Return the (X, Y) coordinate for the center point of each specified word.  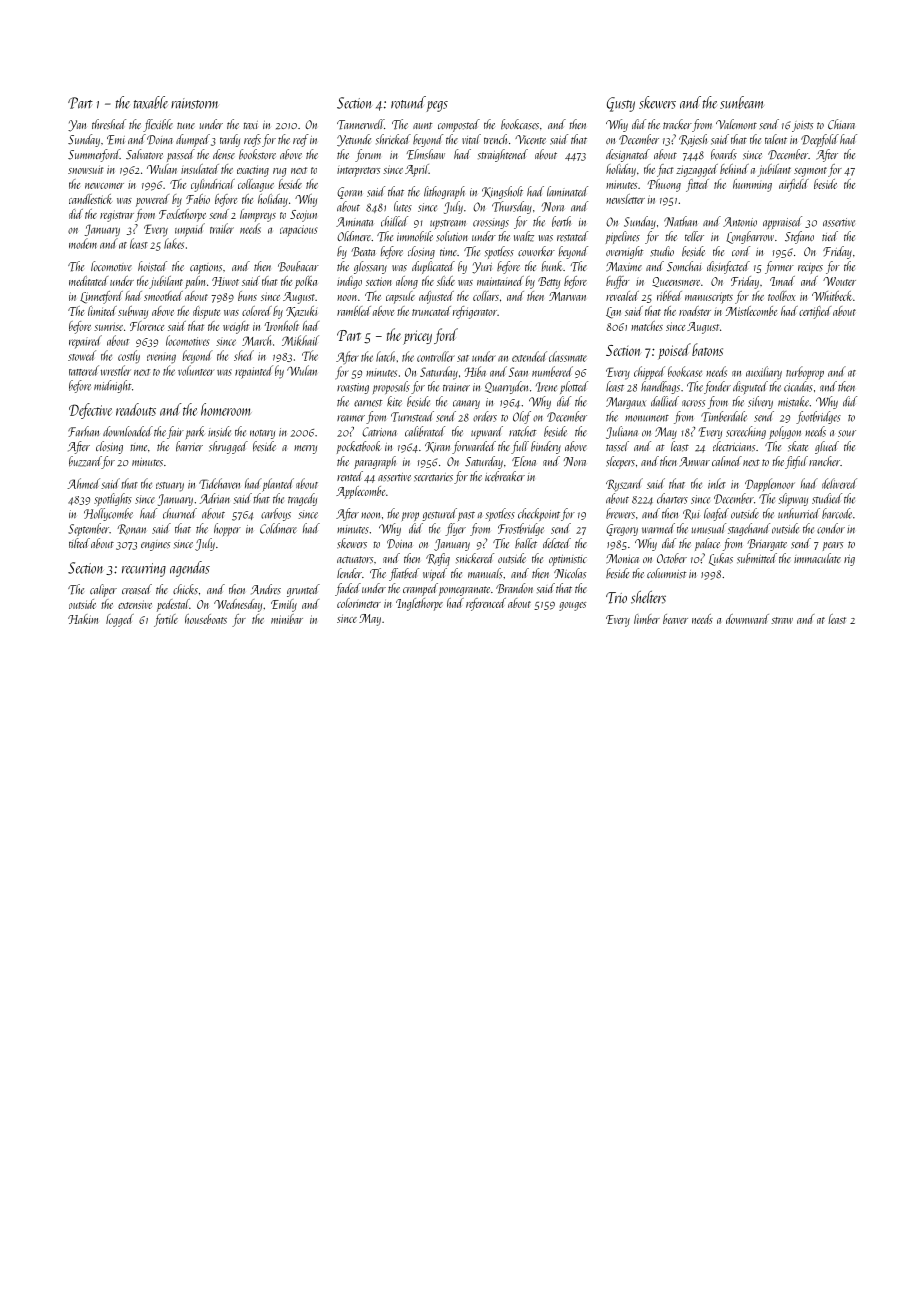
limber (647, 619)
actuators (355, 560)
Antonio (740, 222)
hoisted (152, 266)
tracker (677, 124)
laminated (567, 191)
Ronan (131, 529)
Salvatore (144, 154)
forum (368, 155)
